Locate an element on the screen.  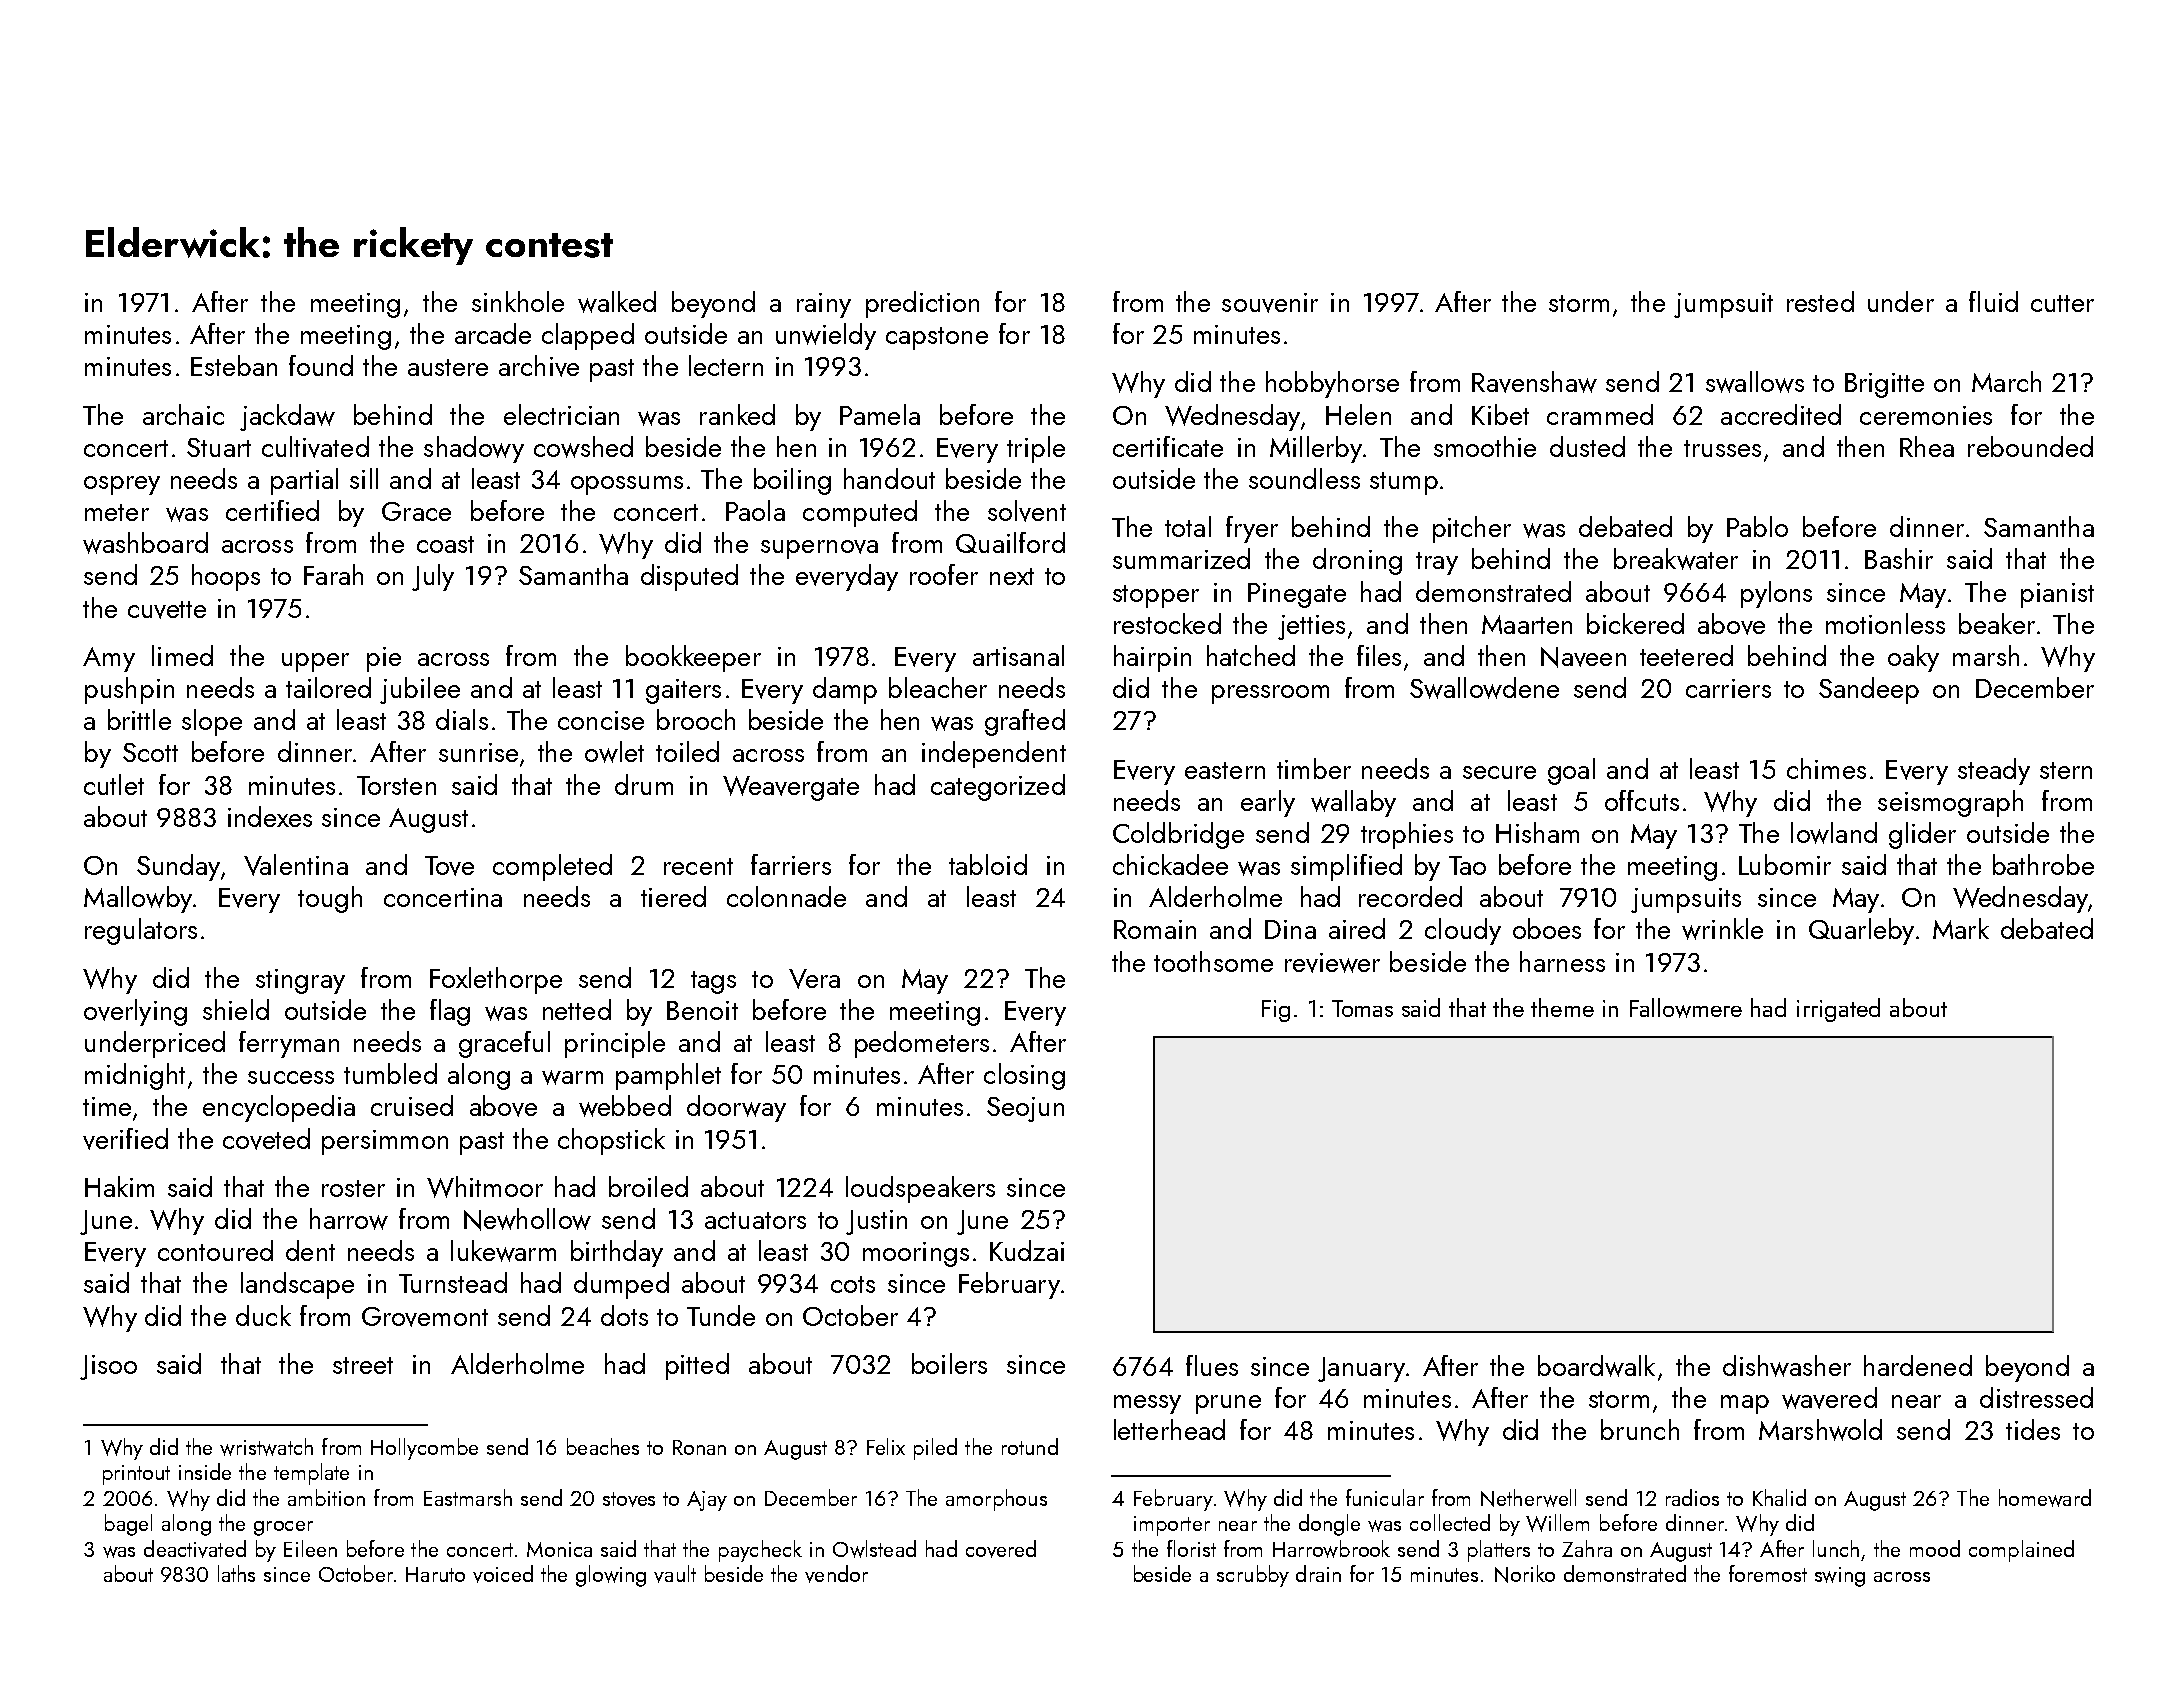
Helen is located at coordinates (1358, 414).
